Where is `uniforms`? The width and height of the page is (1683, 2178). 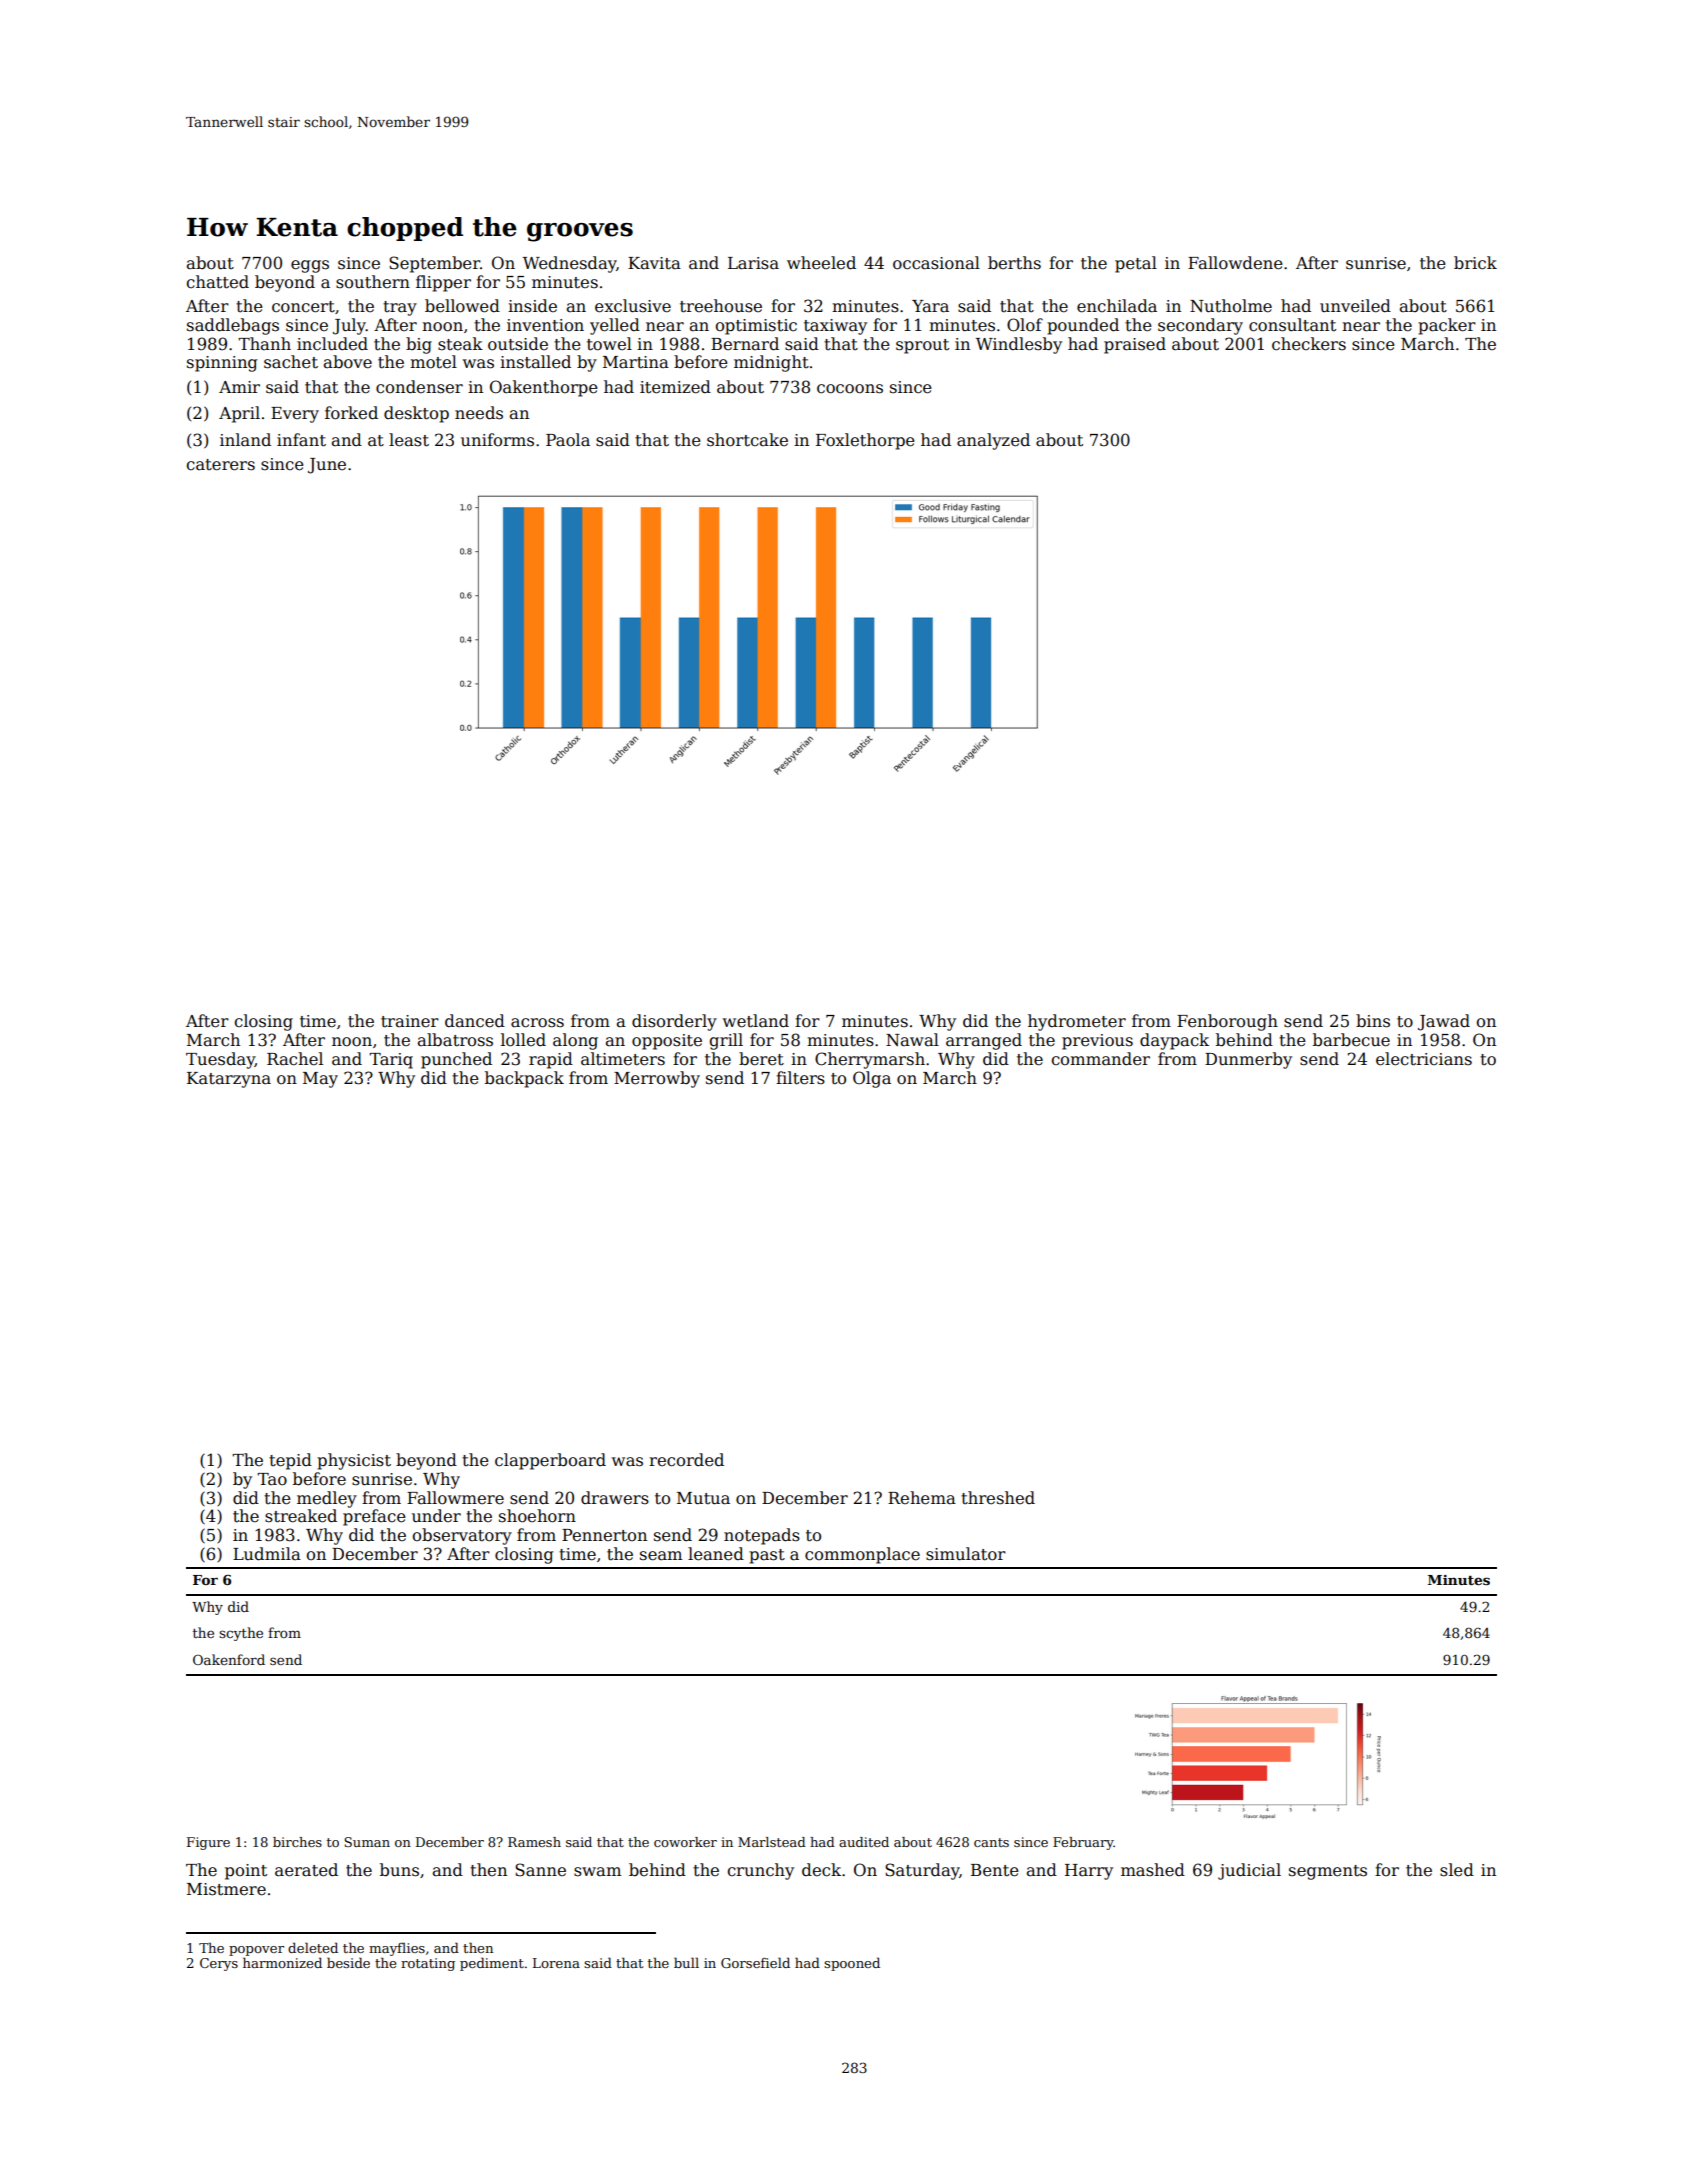 uniforms is located at coordinates (497, 440).
